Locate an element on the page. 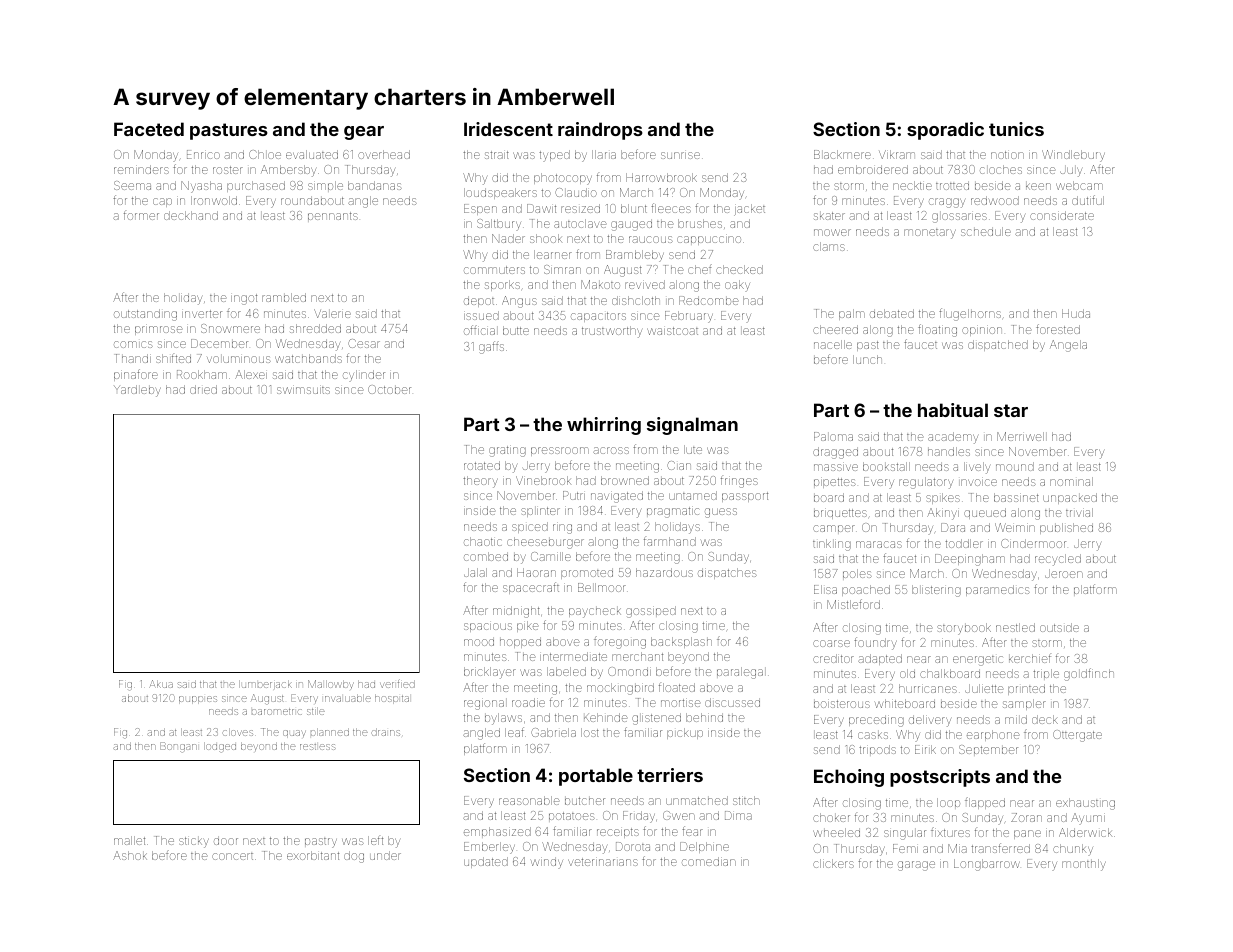 The image size is (1233, 952). spacious is located at coordinates (488, 627).
